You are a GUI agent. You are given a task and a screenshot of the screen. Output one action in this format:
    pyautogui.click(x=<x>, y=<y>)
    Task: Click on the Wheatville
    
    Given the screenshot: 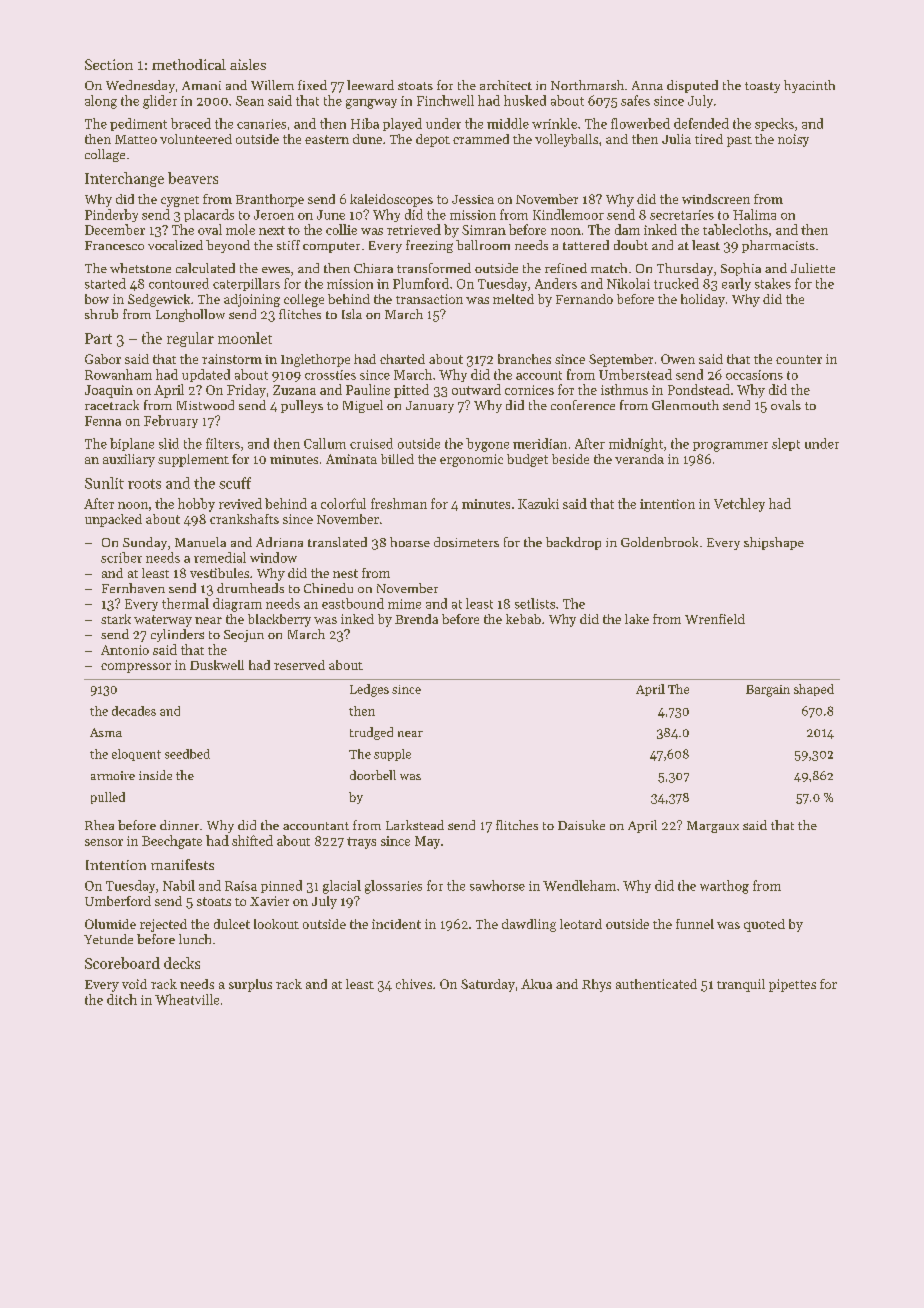 What is the action you would take?
    pyautogui.click(x=187, y=999)
